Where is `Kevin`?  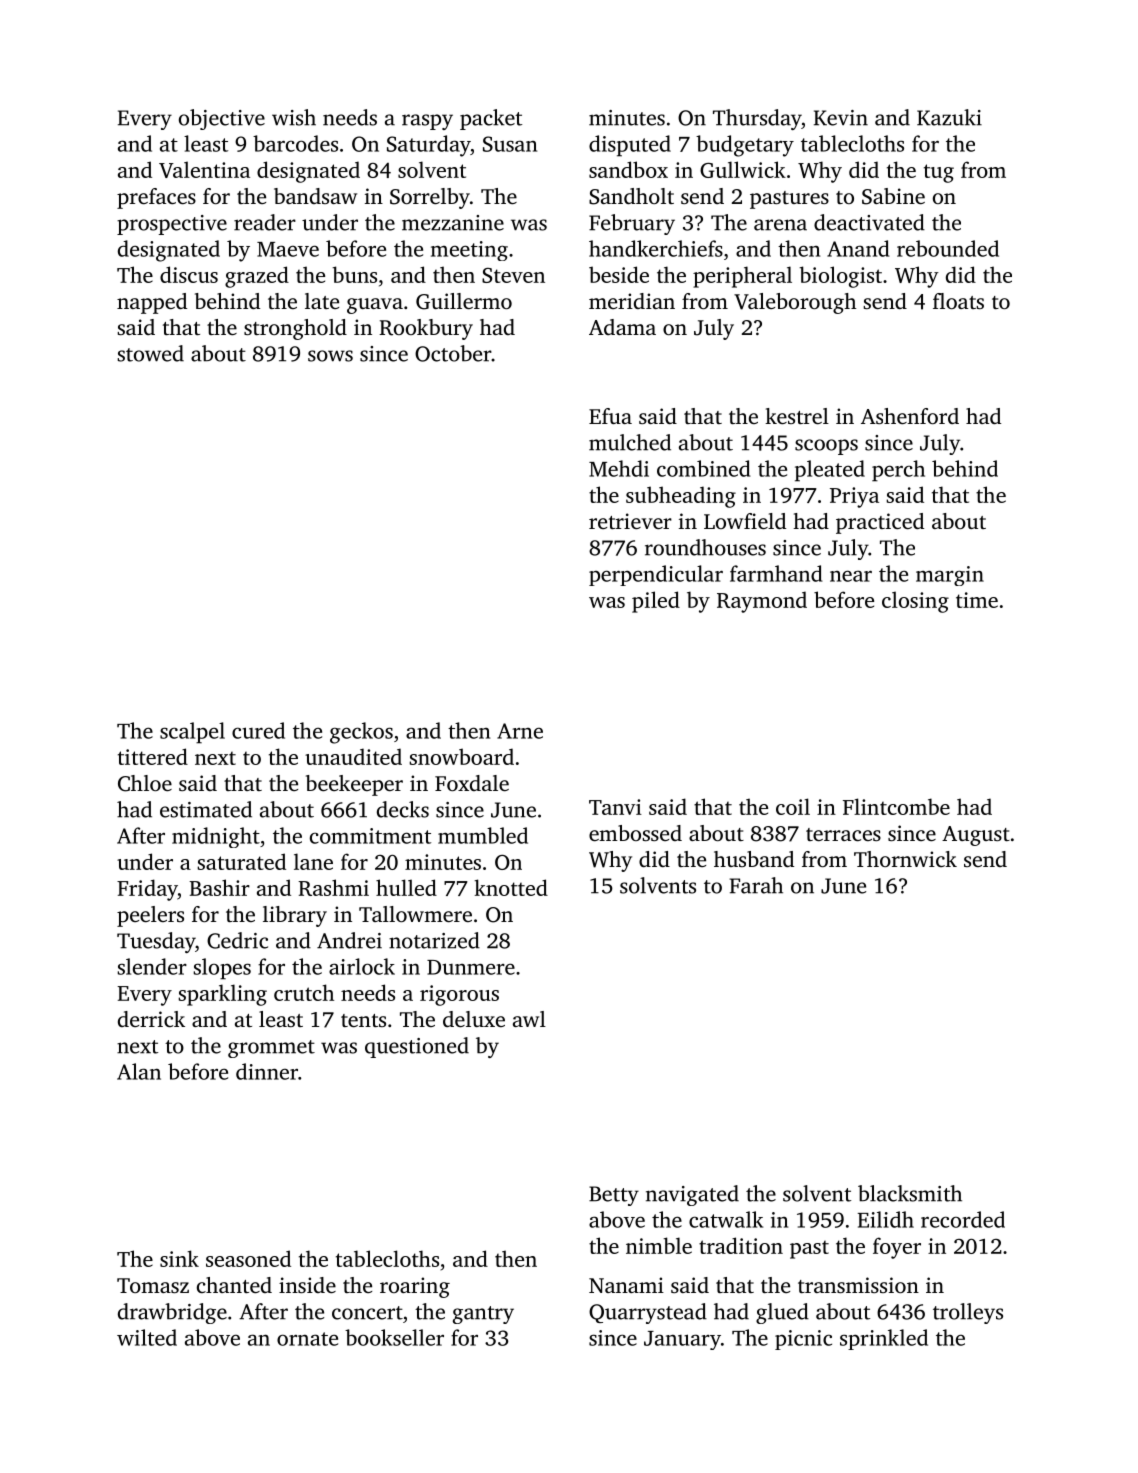
Kevin is located at coordinates (841, 118).
